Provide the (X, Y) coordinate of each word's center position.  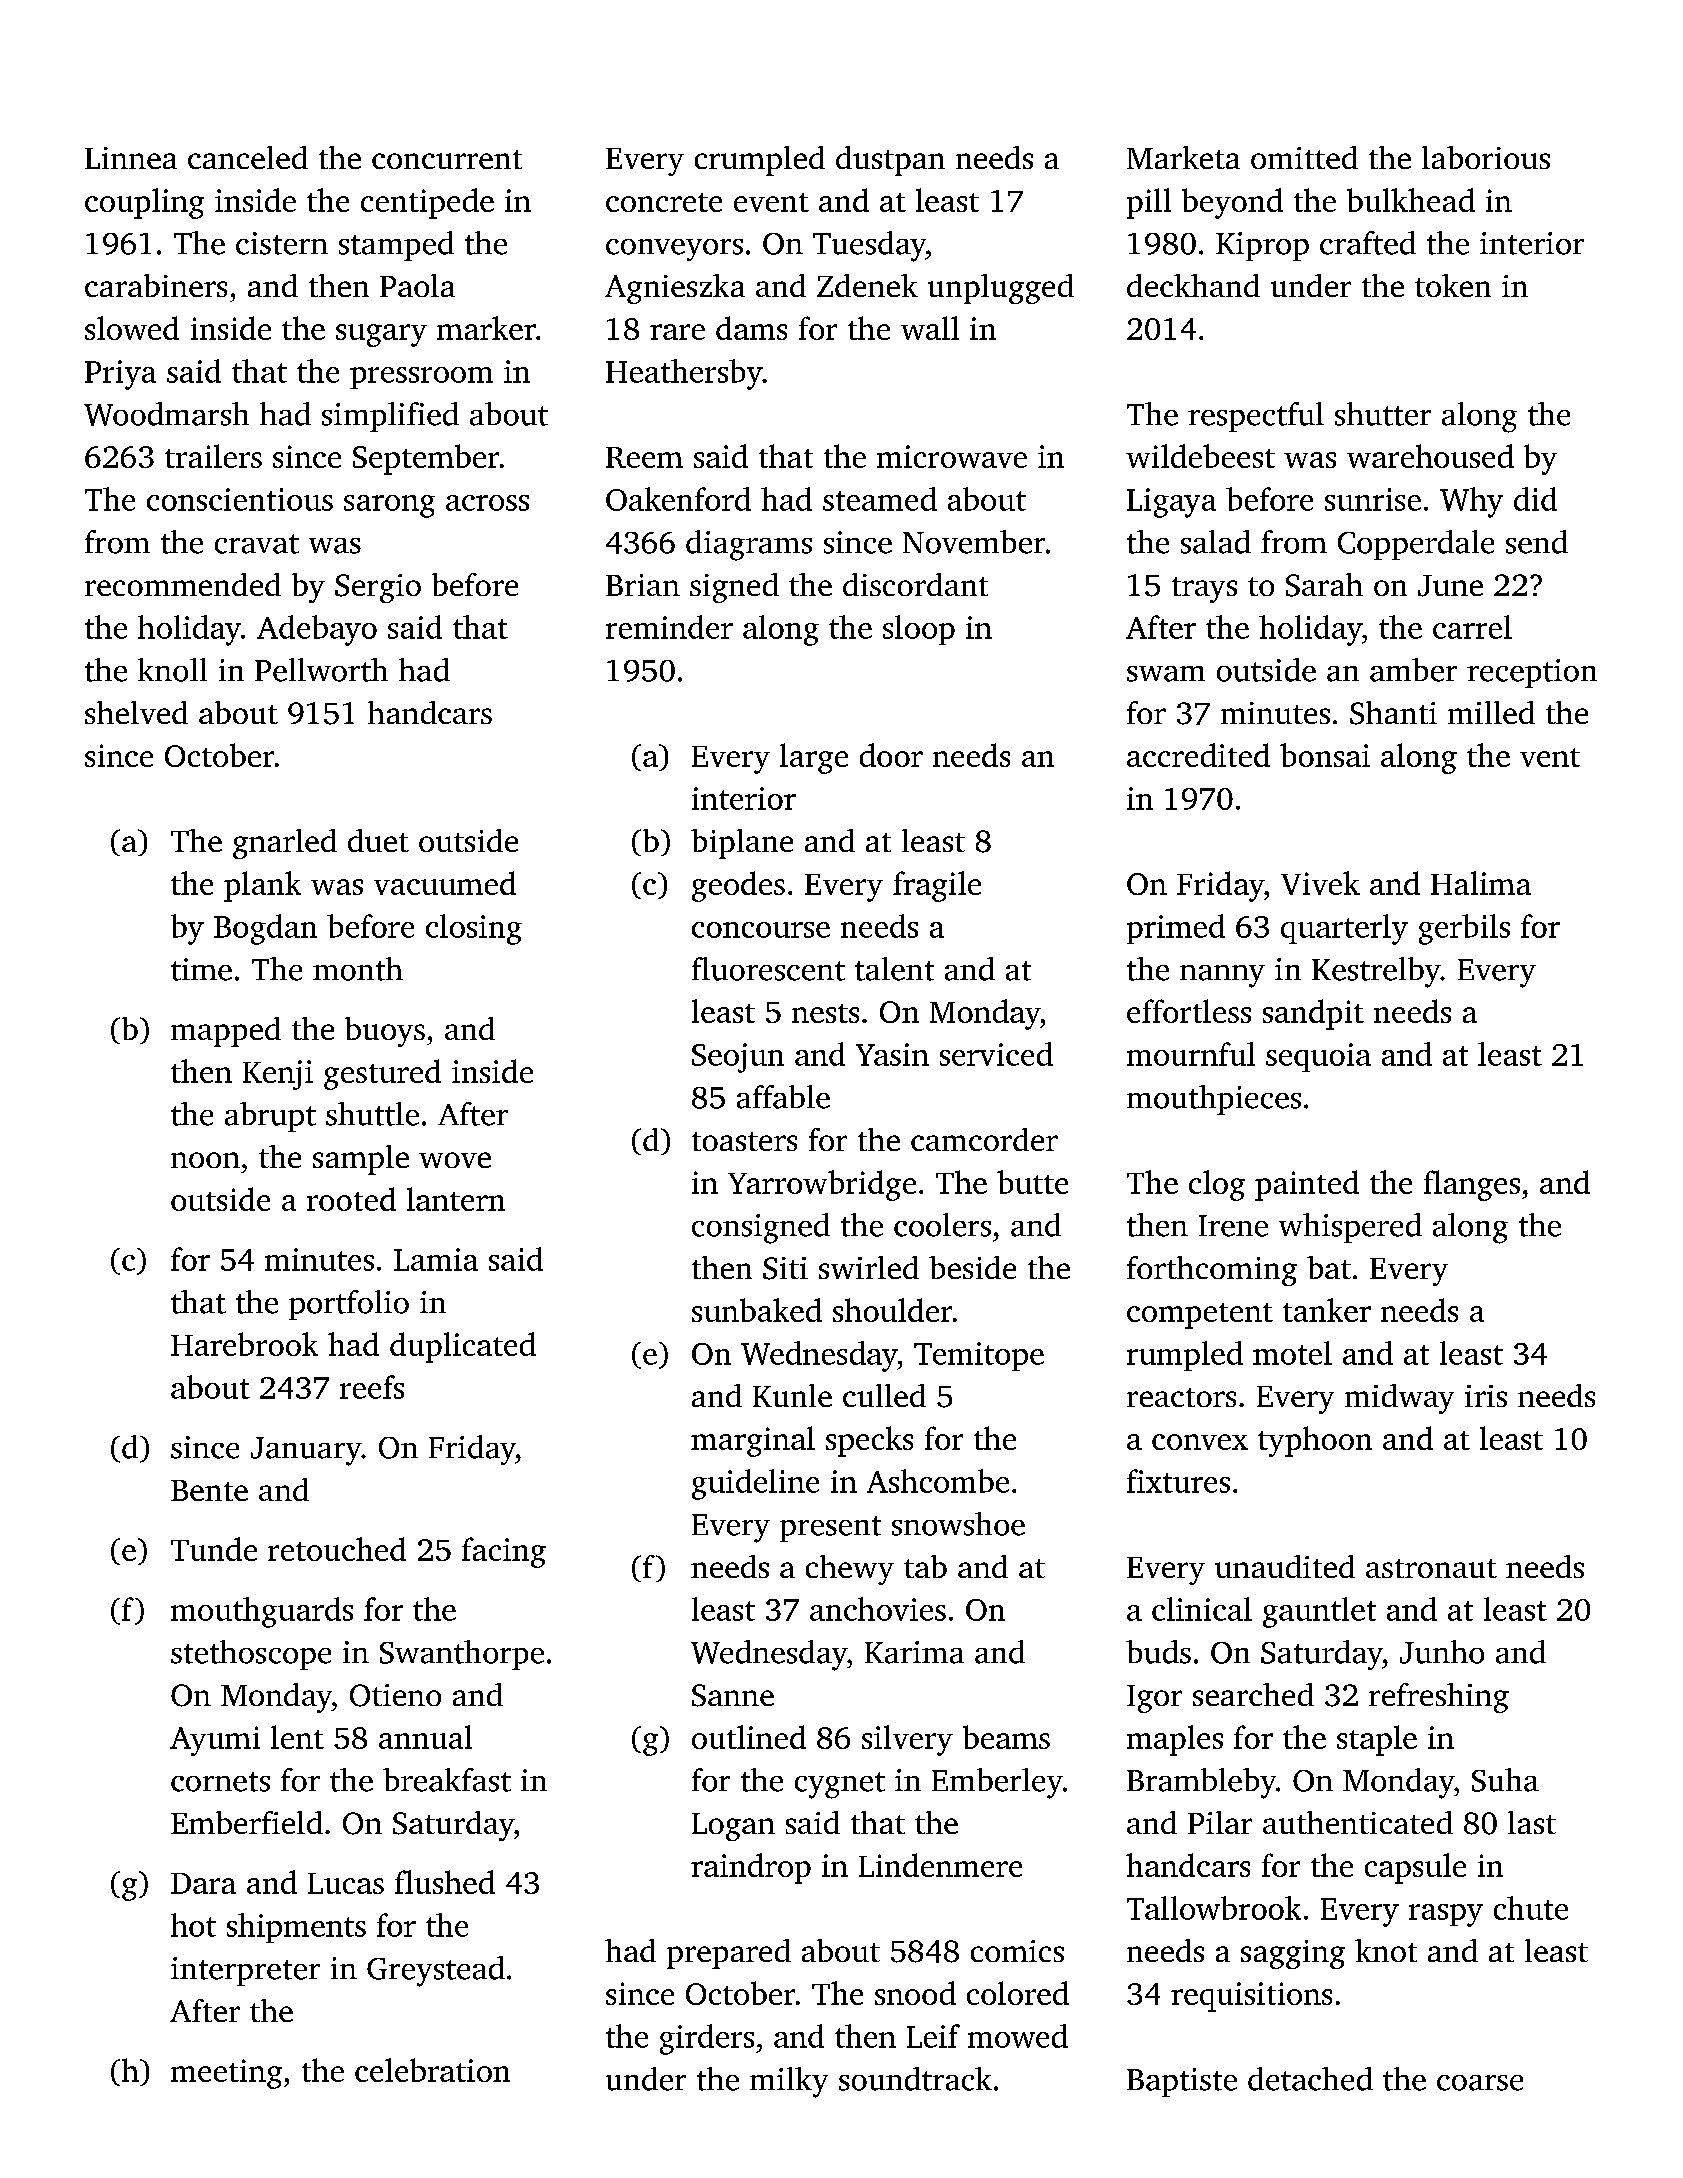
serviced (996, 1054)
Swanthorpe (462, 1655)
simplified (390, 417)
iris (1486, 1396)
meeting (226, 2074)
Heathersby (684, 374)
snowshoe (958, 1524)
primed (1176, 929)
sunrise (1373, 499)
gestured (382, 1074)
